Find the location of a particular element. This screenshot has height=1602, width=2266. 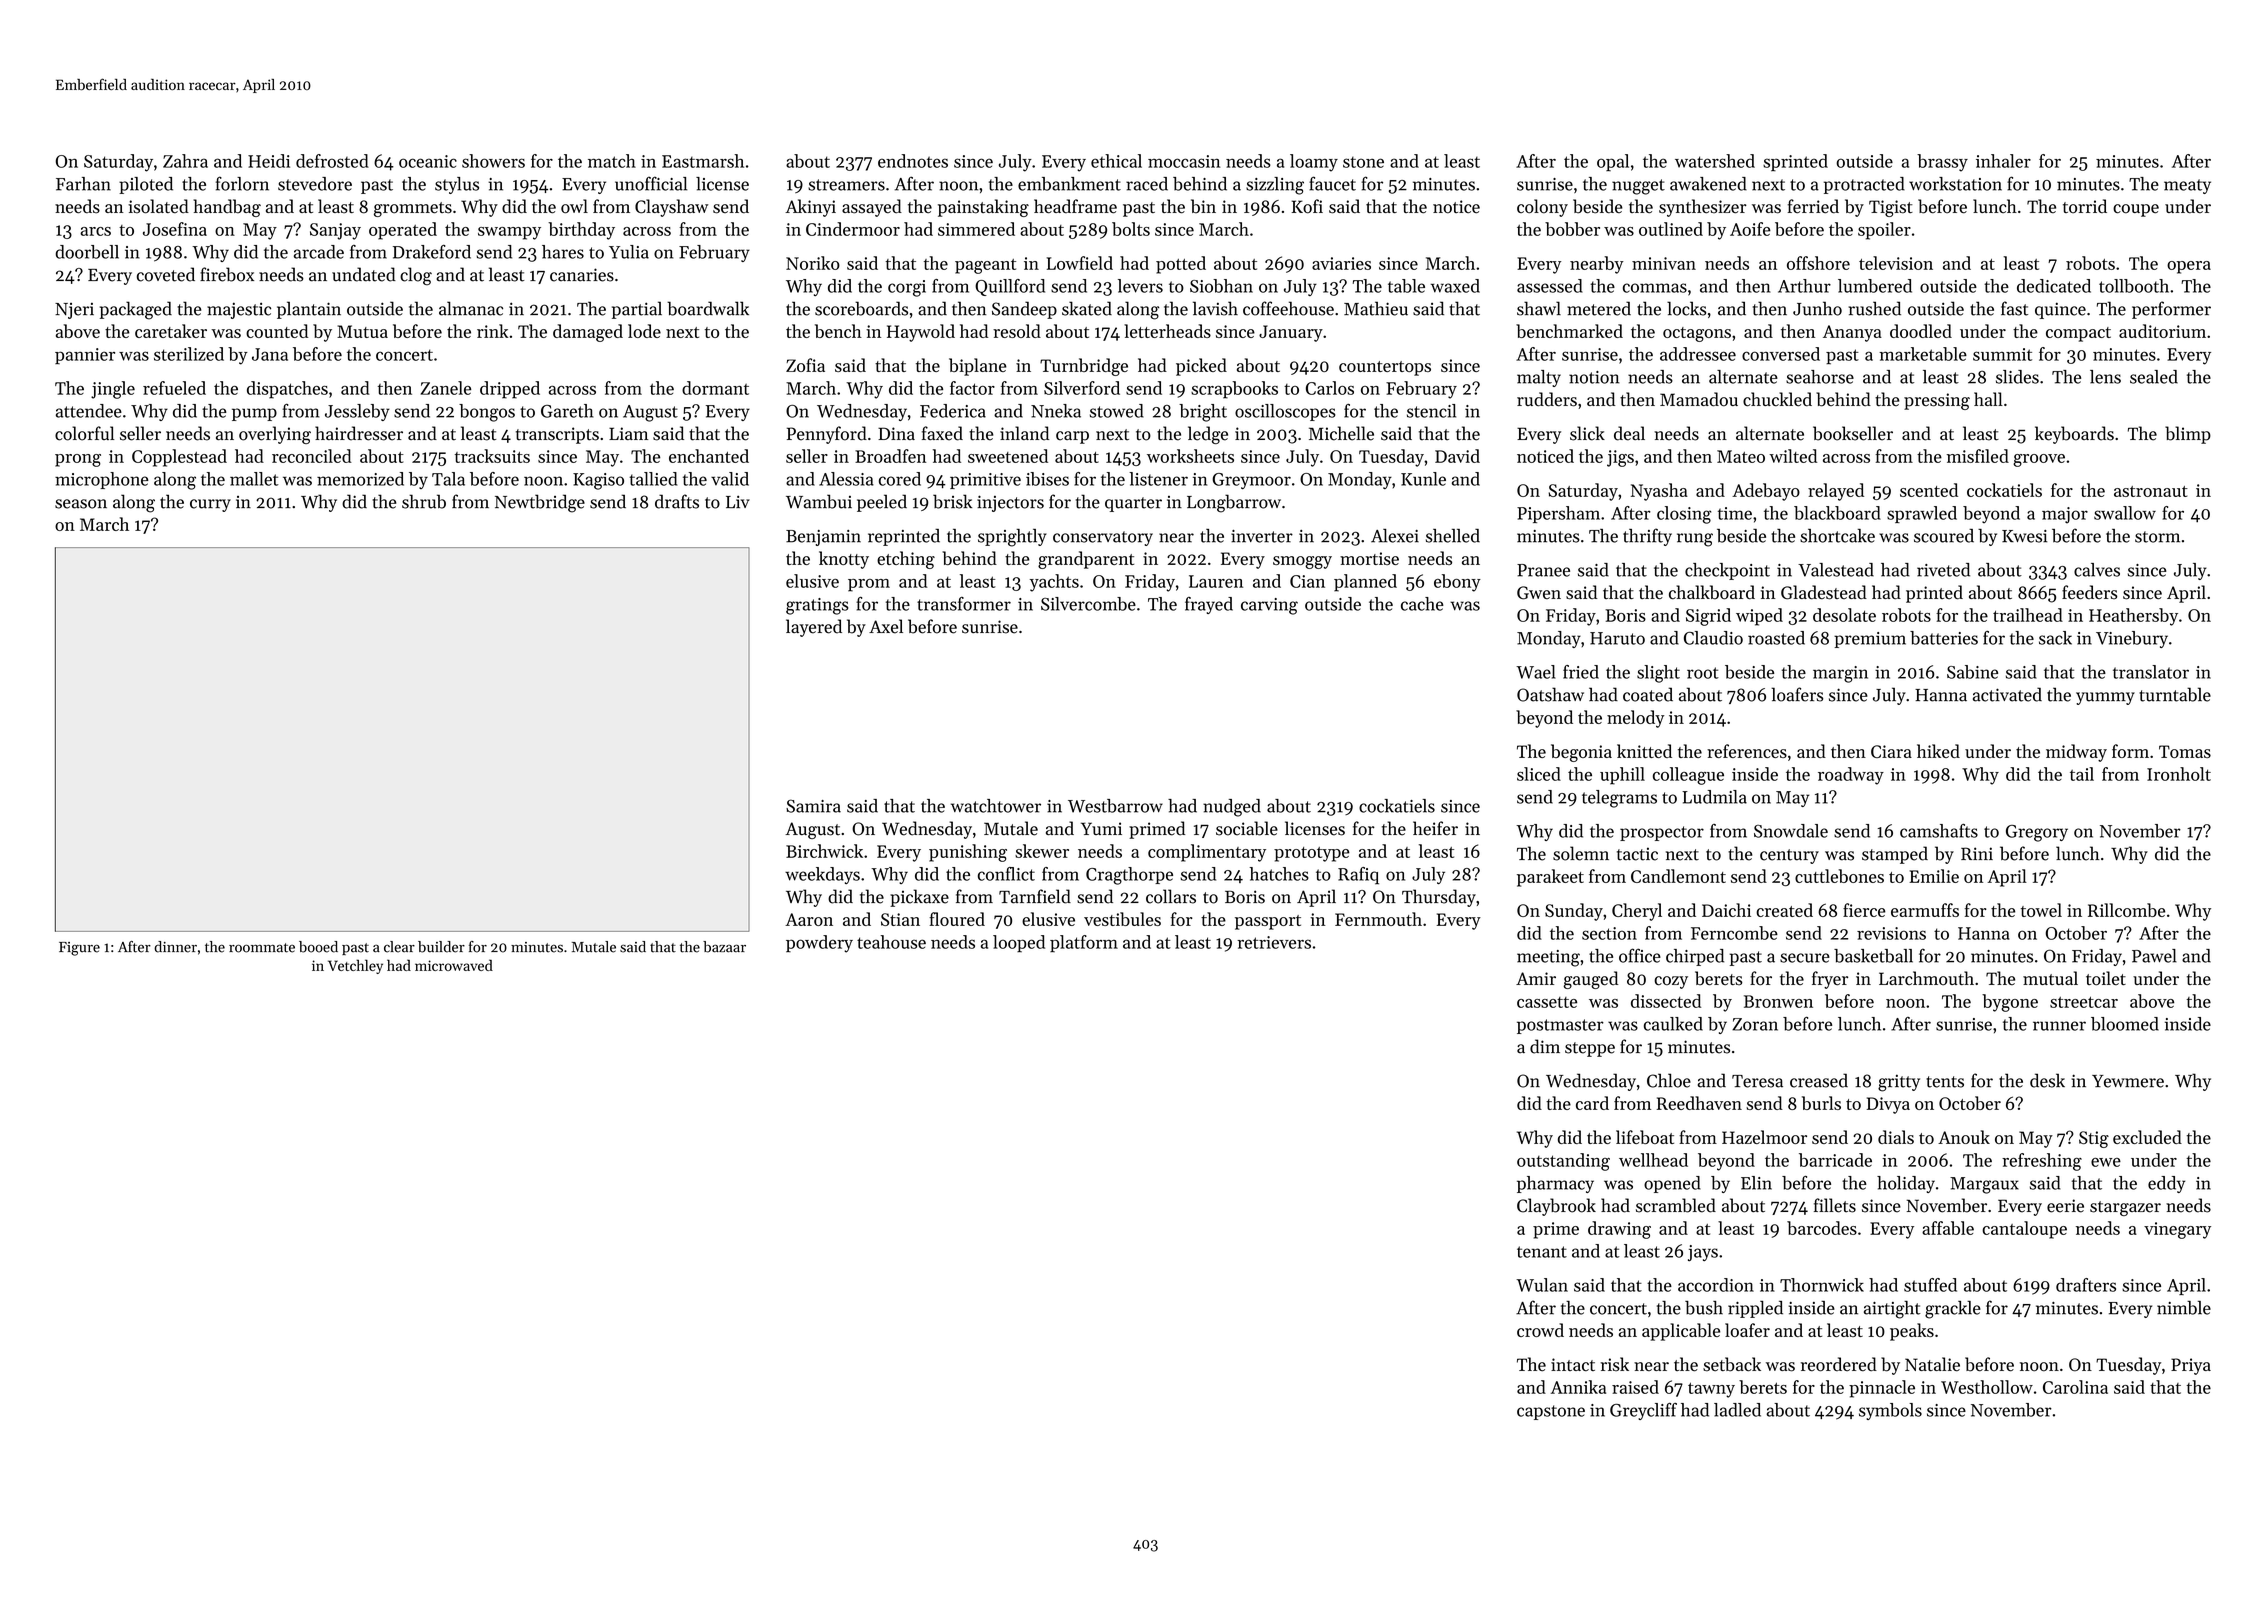

scrapbooks is located at coordinates (1234, 390).
